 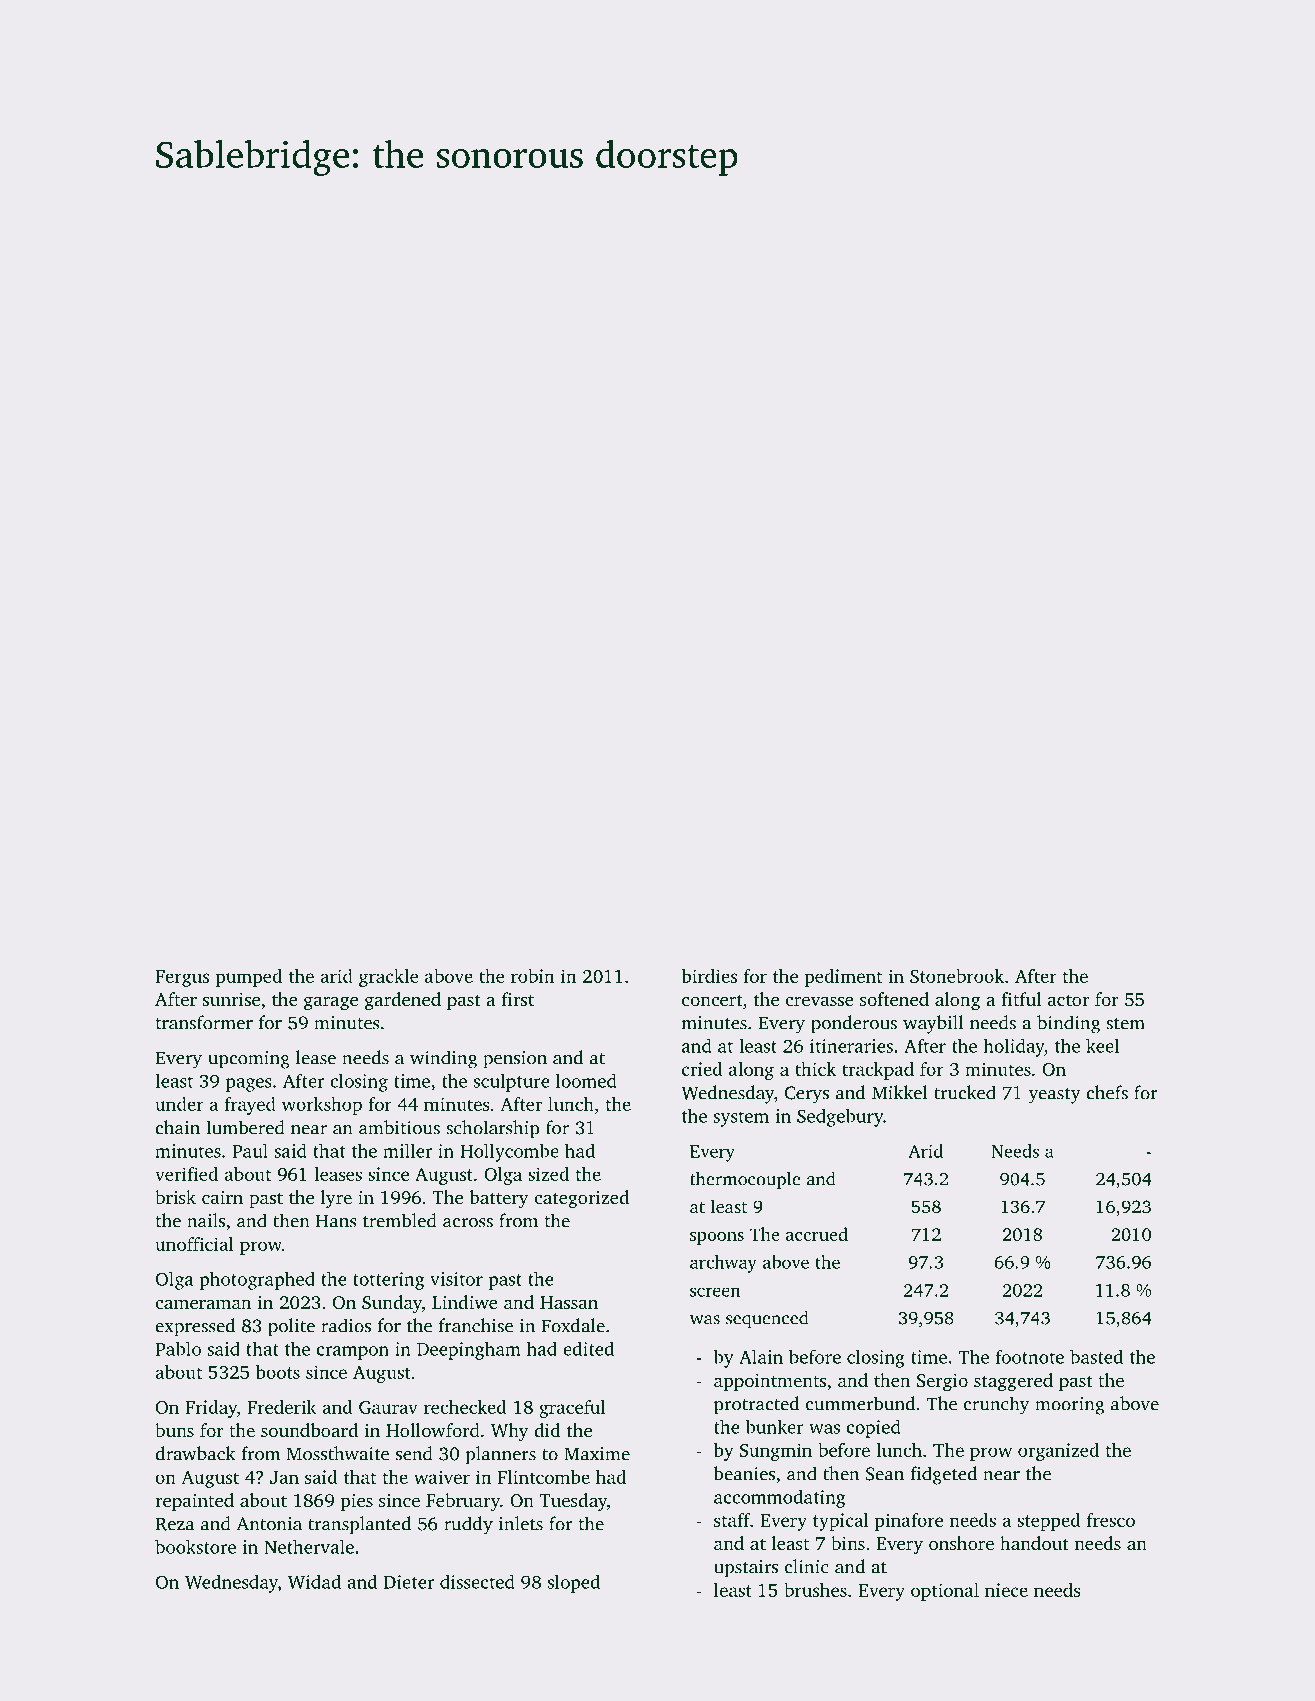 I want to click on loomed, so click(x=586, y=1081).
